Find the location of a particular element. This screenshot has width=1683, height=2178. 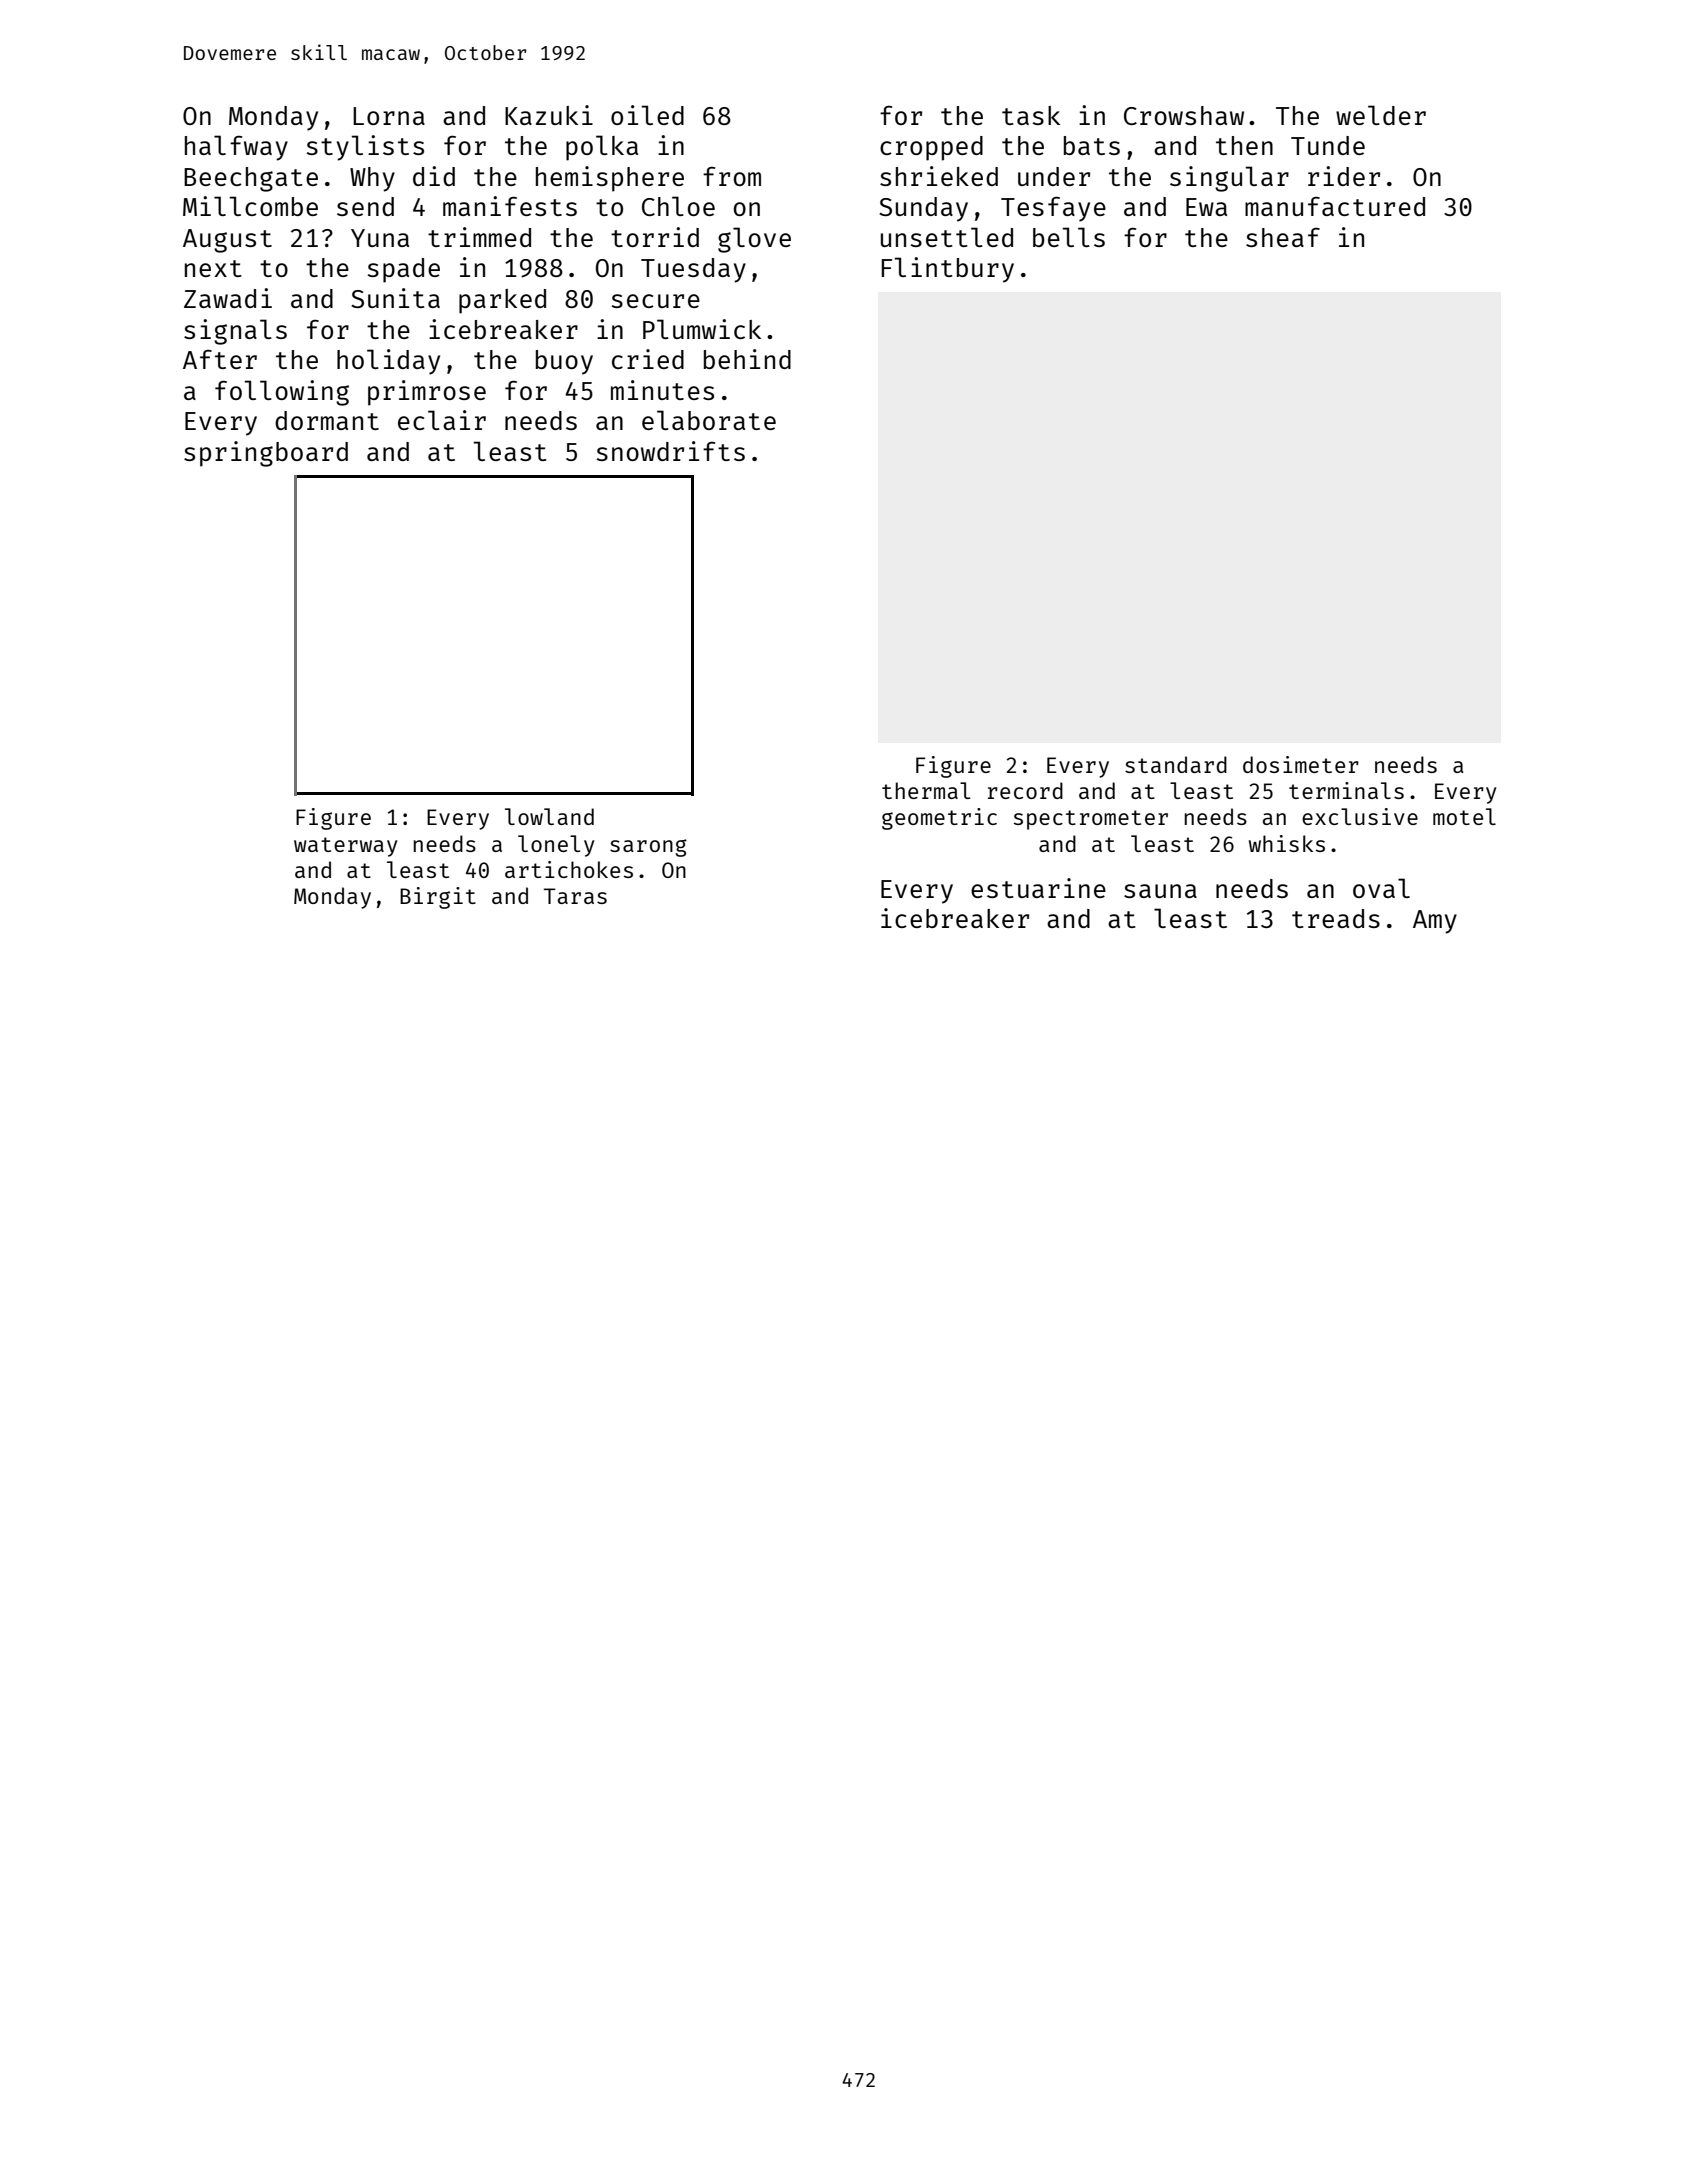

lowland is located at coordinates (549, 816).
